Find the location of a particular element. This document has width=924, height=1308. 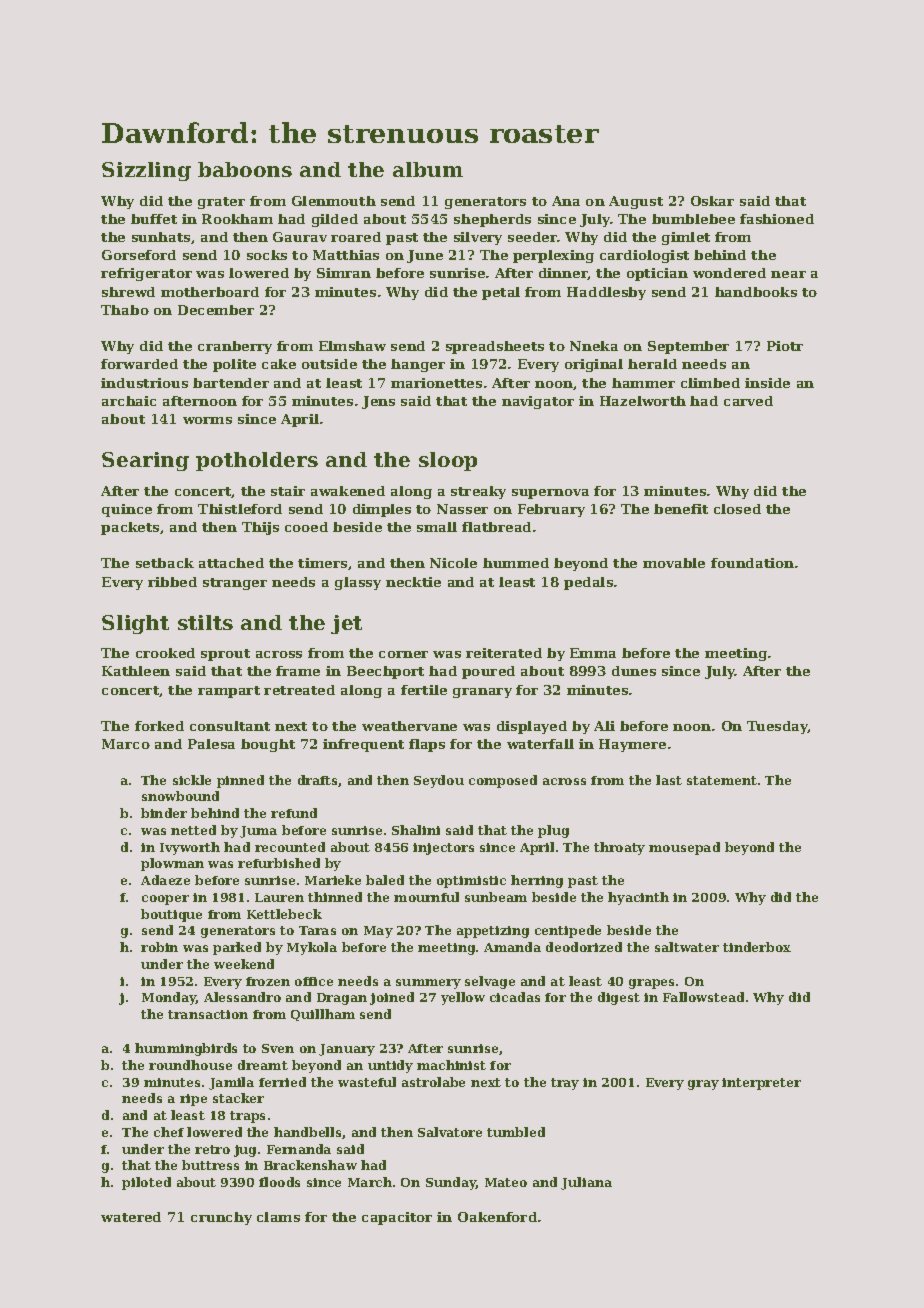

August is located at coordinates (636, 202).
